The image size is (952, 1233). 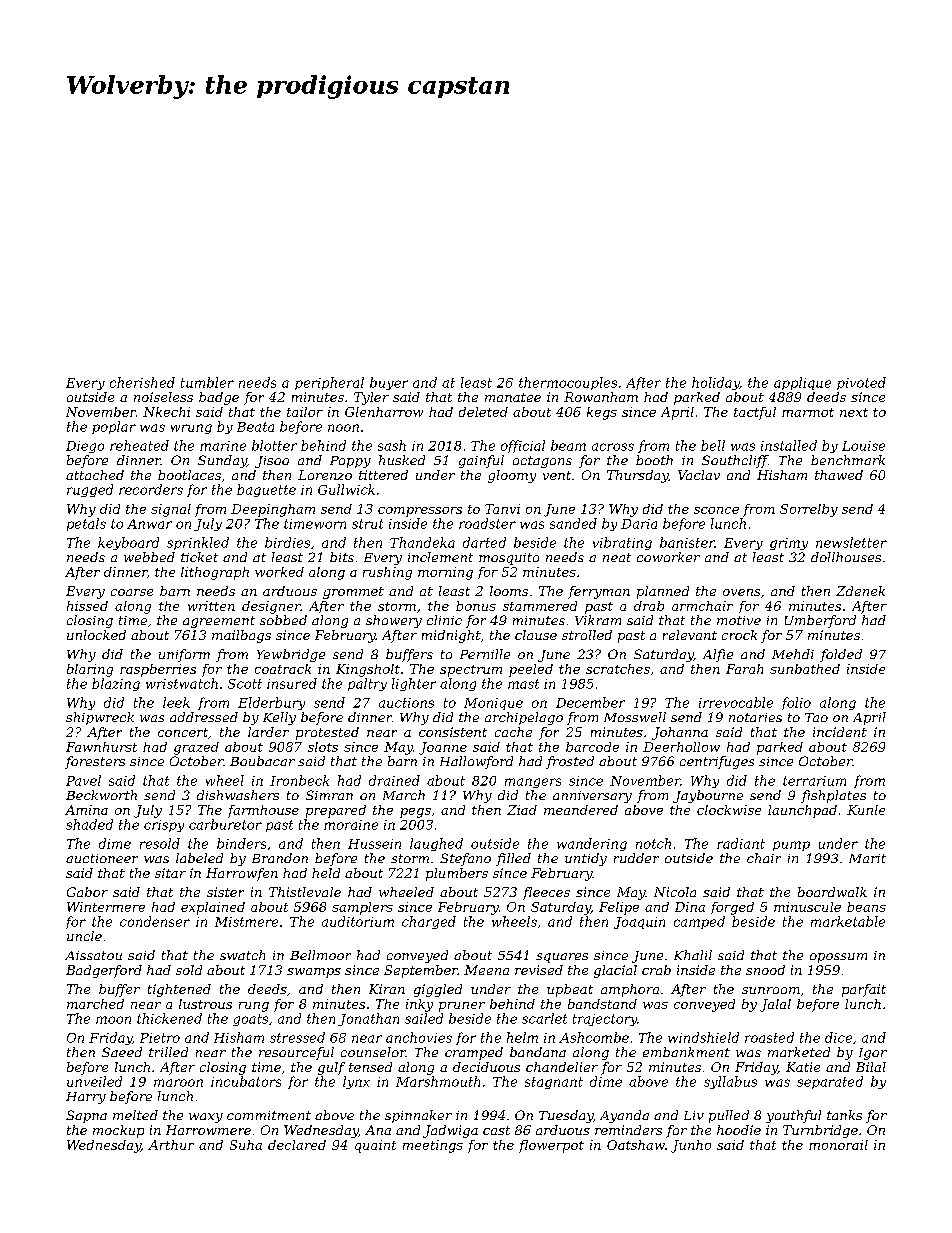 What do you see at coordinates (755, 413) in the document?
I see `tactful` at bounding box center [755, 413].
